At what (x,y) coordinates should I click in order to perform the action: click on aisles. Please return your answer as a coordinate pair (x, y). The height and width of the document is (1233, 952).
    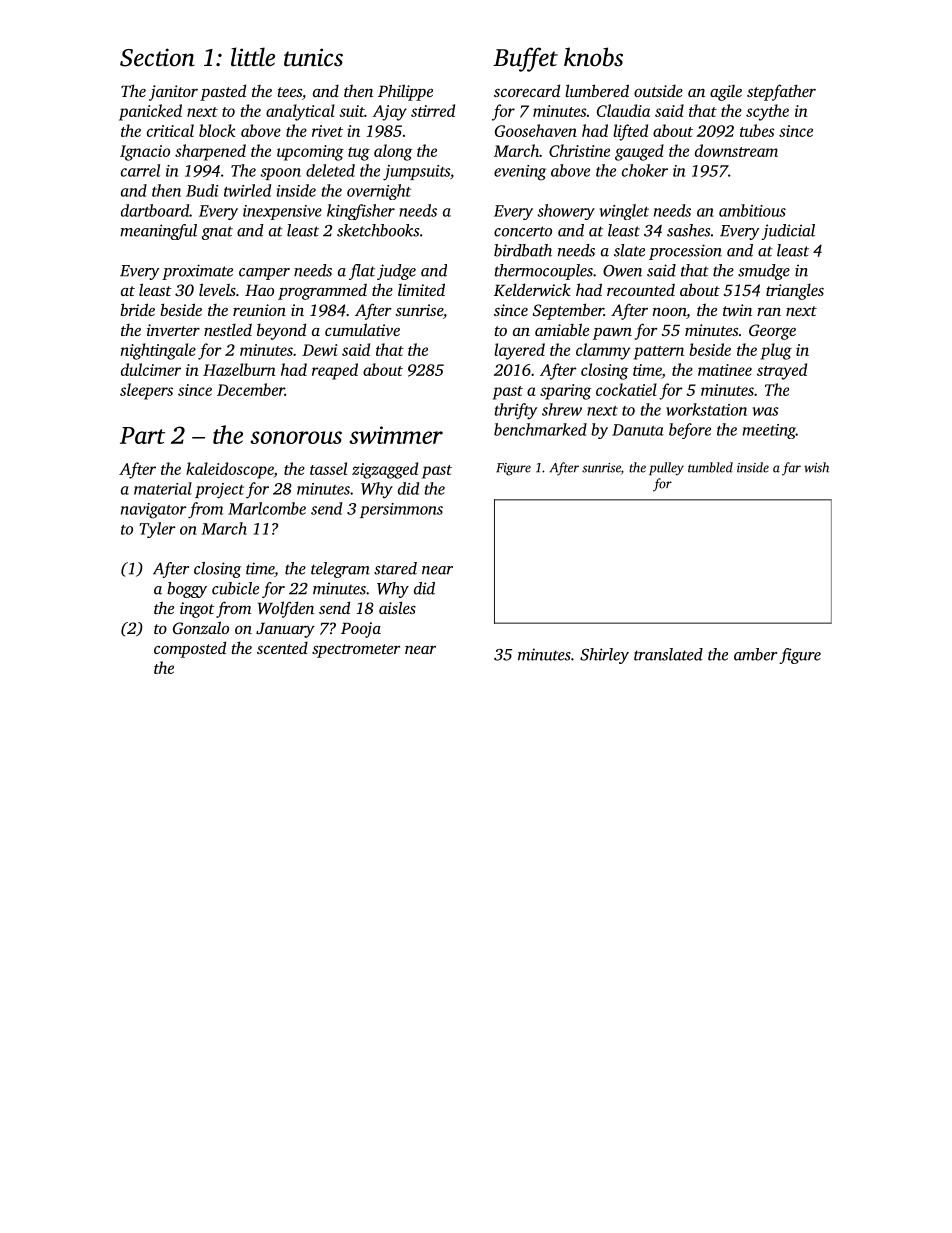
    Looking at the image, I should click on (397, 607).
